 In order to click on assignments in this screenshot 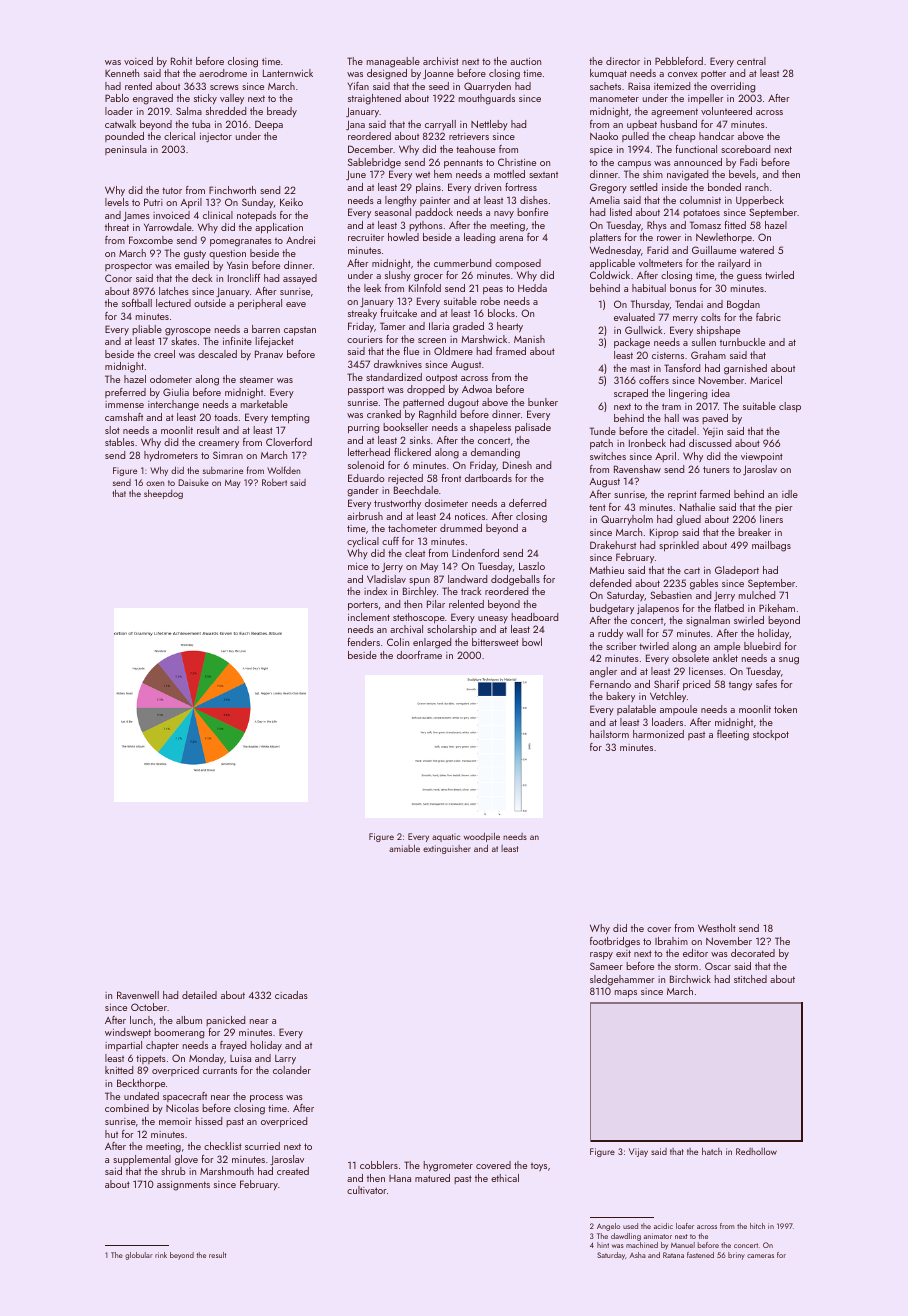, I will do `click(183, 1186)`.
